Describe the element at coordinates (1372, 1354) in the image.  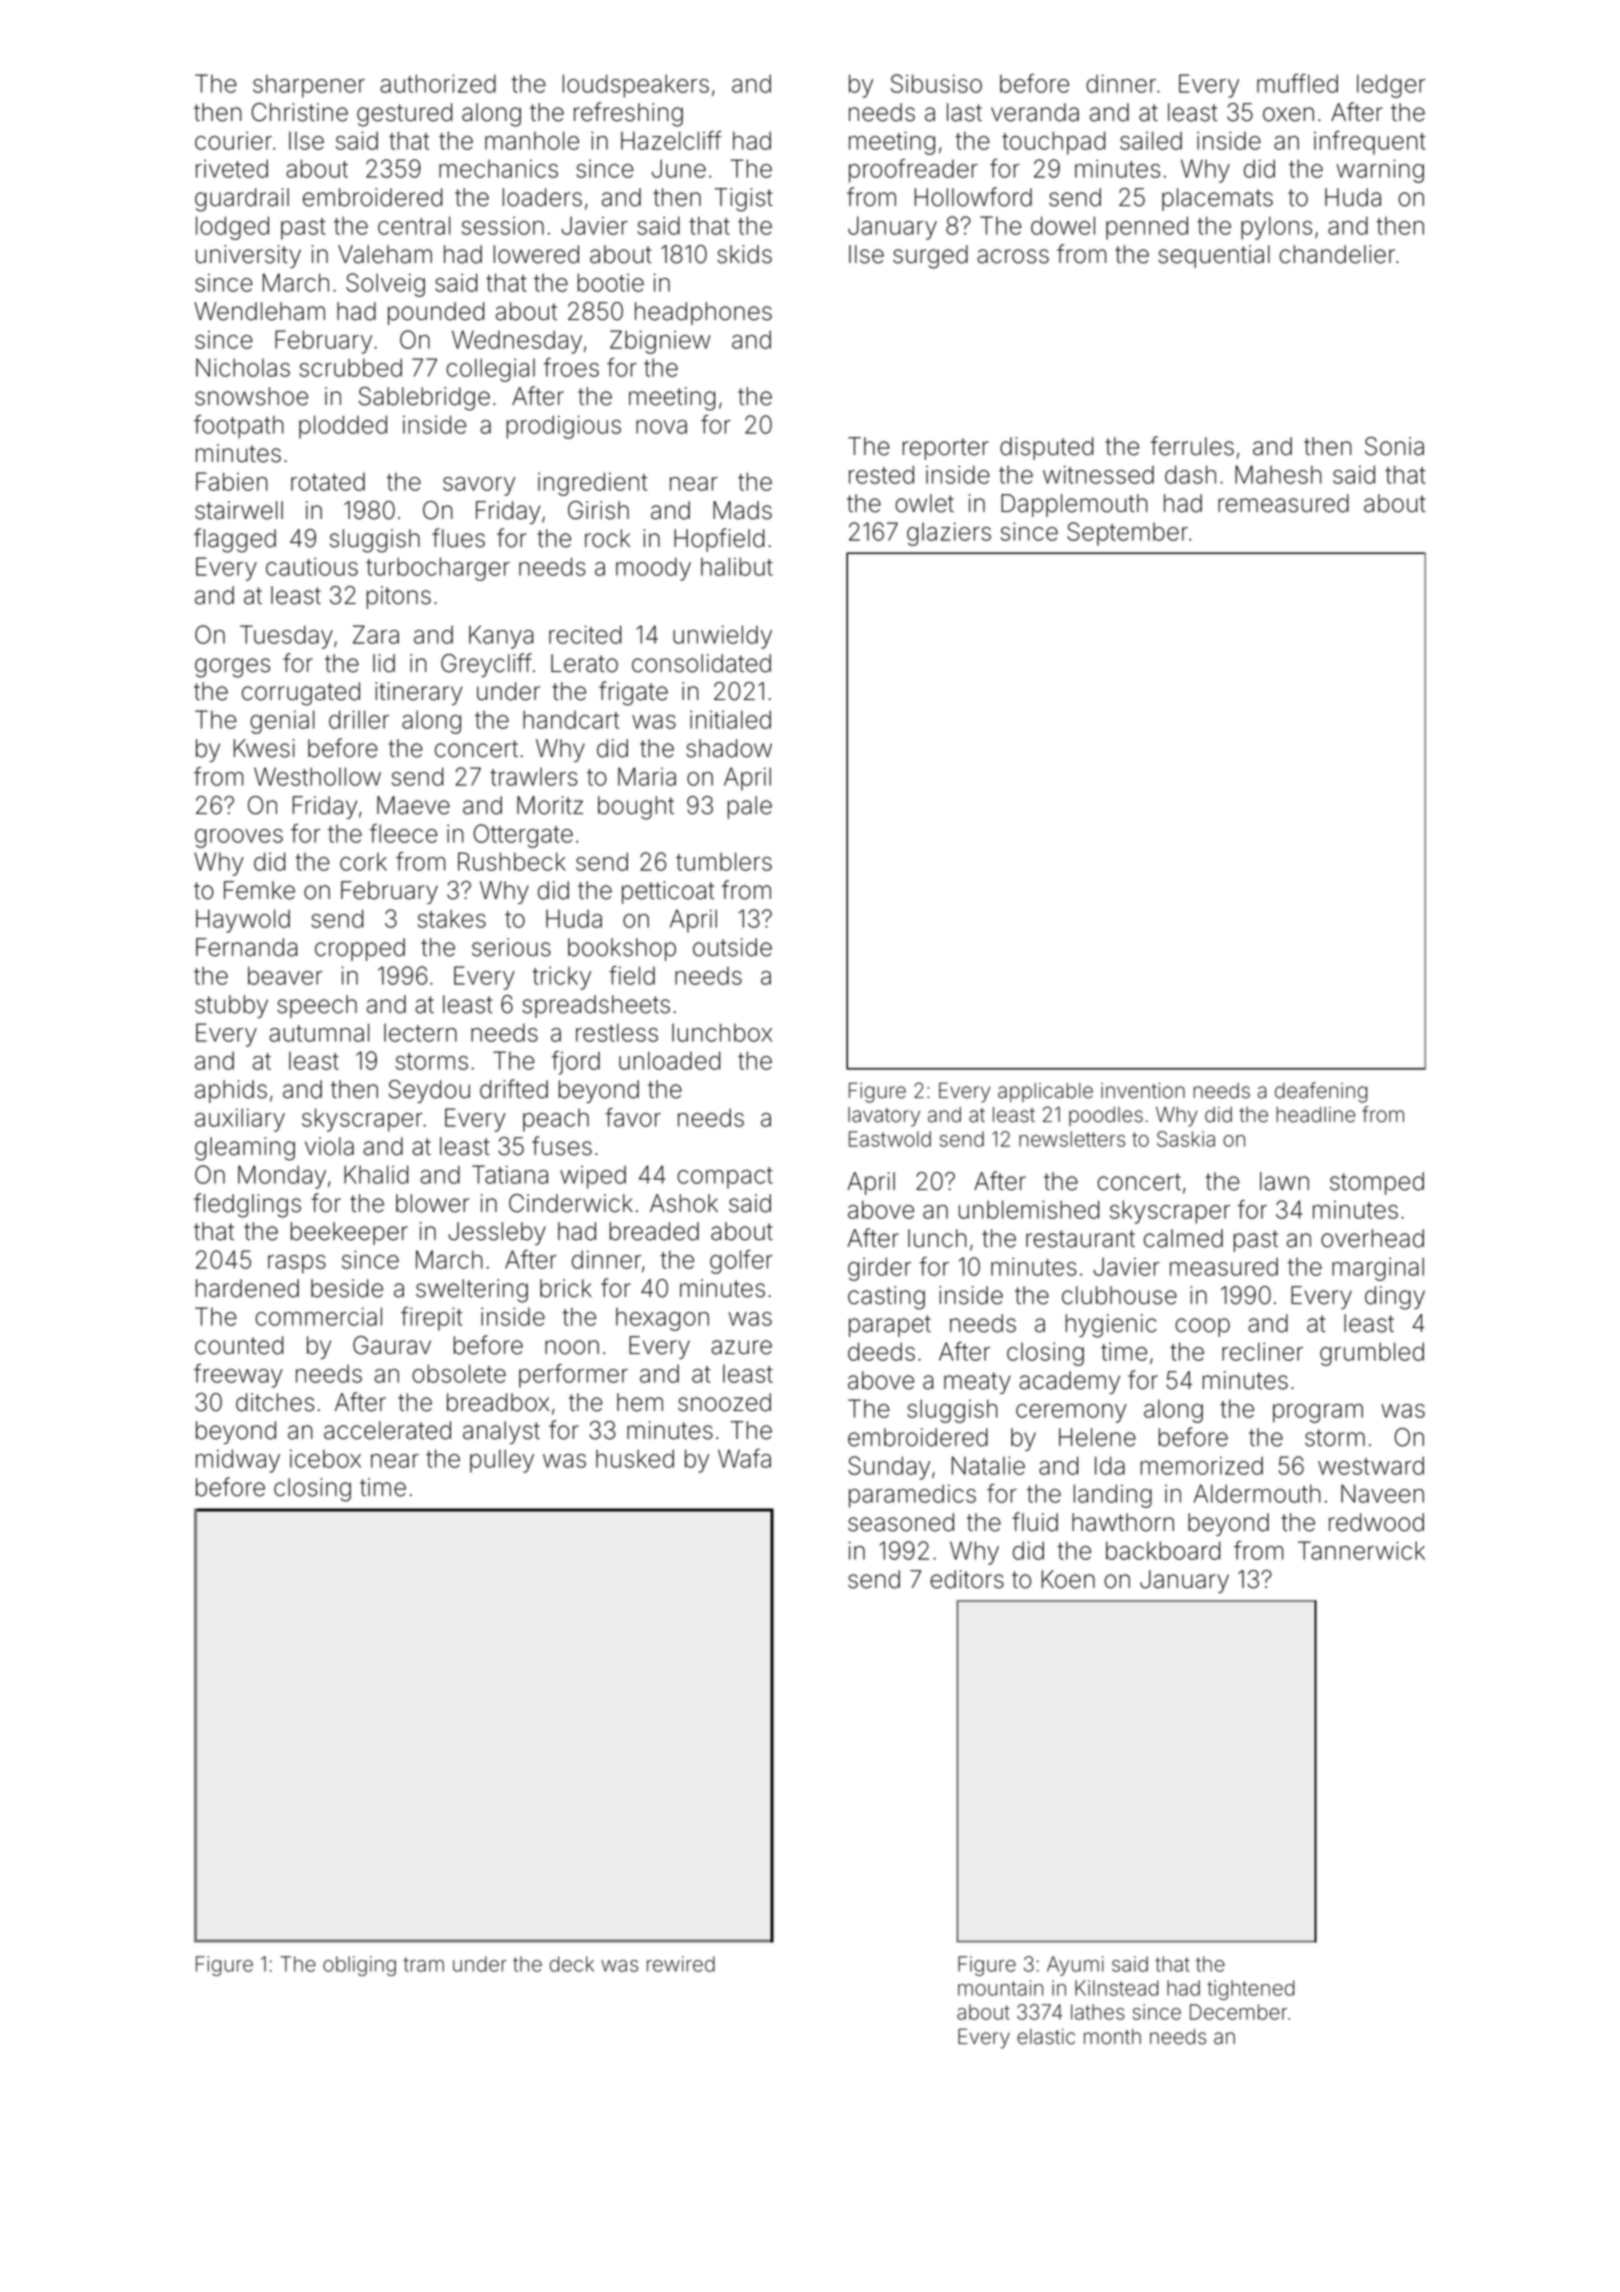
I see `grumbled` at that location.
